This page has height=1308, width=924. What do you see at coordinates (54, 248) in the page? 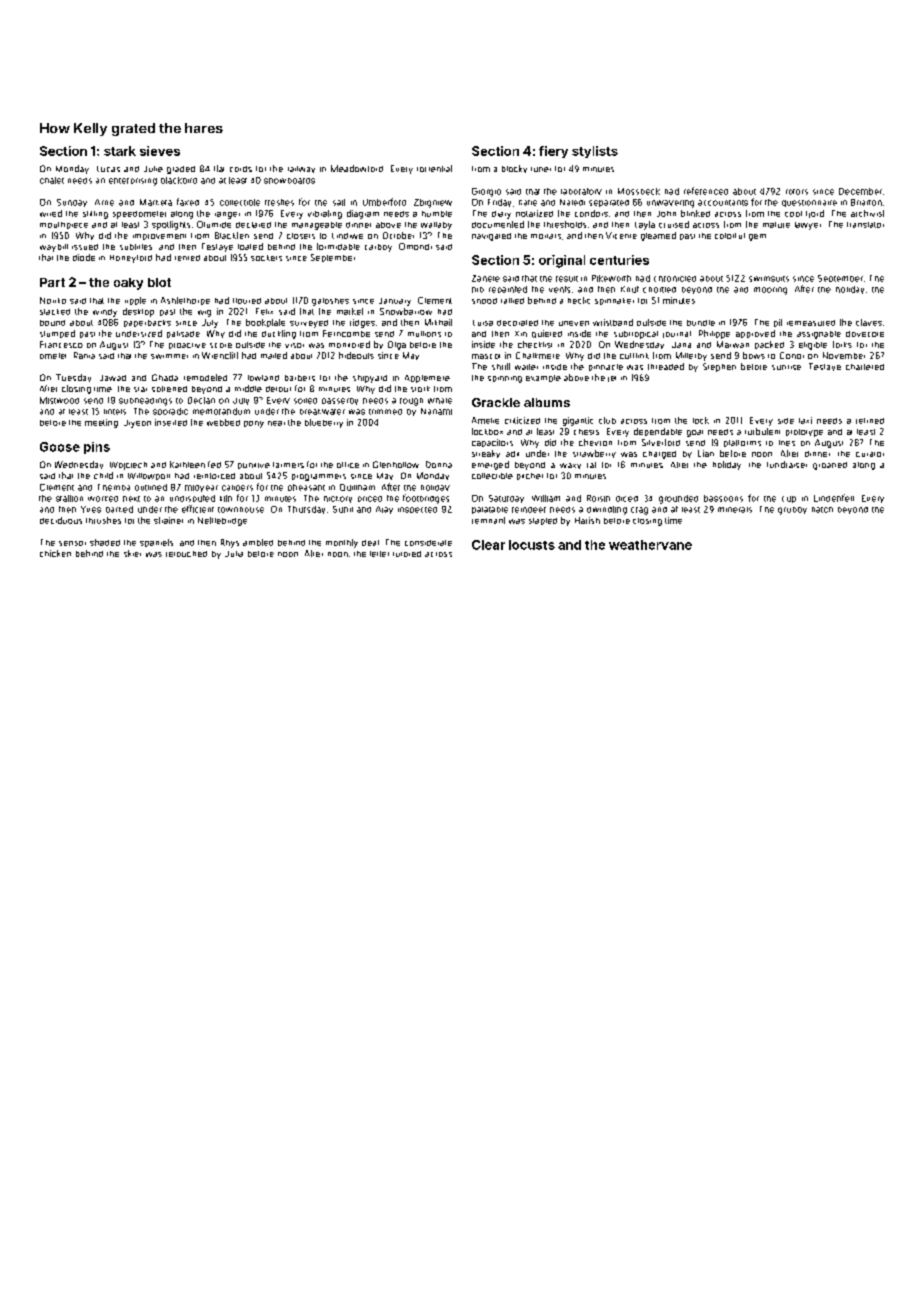
I see `waybill` at bounding box center [54, 248].
